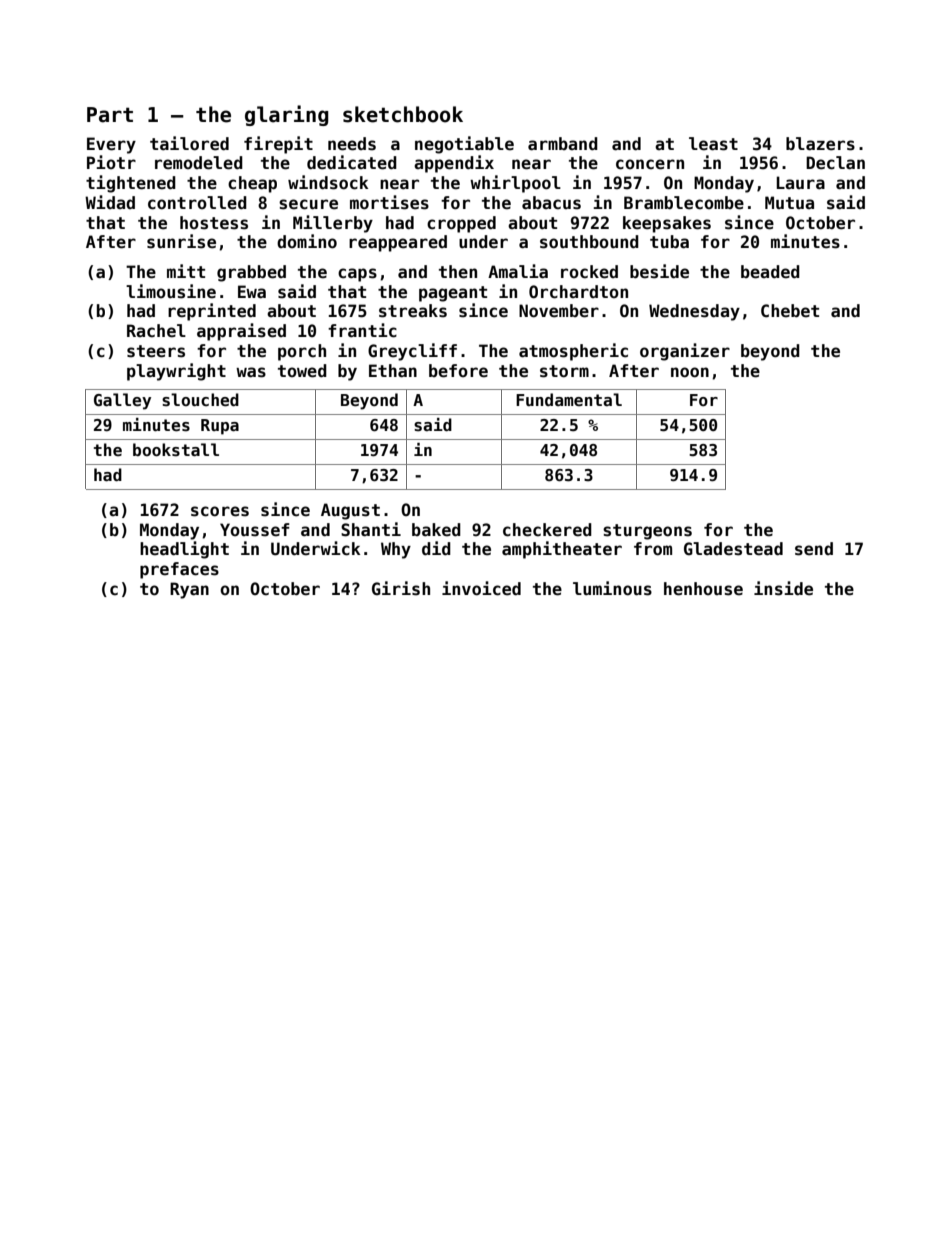  Describe the element at coordinates (403, 114) in the image. I see `sketchbook` at that location.
